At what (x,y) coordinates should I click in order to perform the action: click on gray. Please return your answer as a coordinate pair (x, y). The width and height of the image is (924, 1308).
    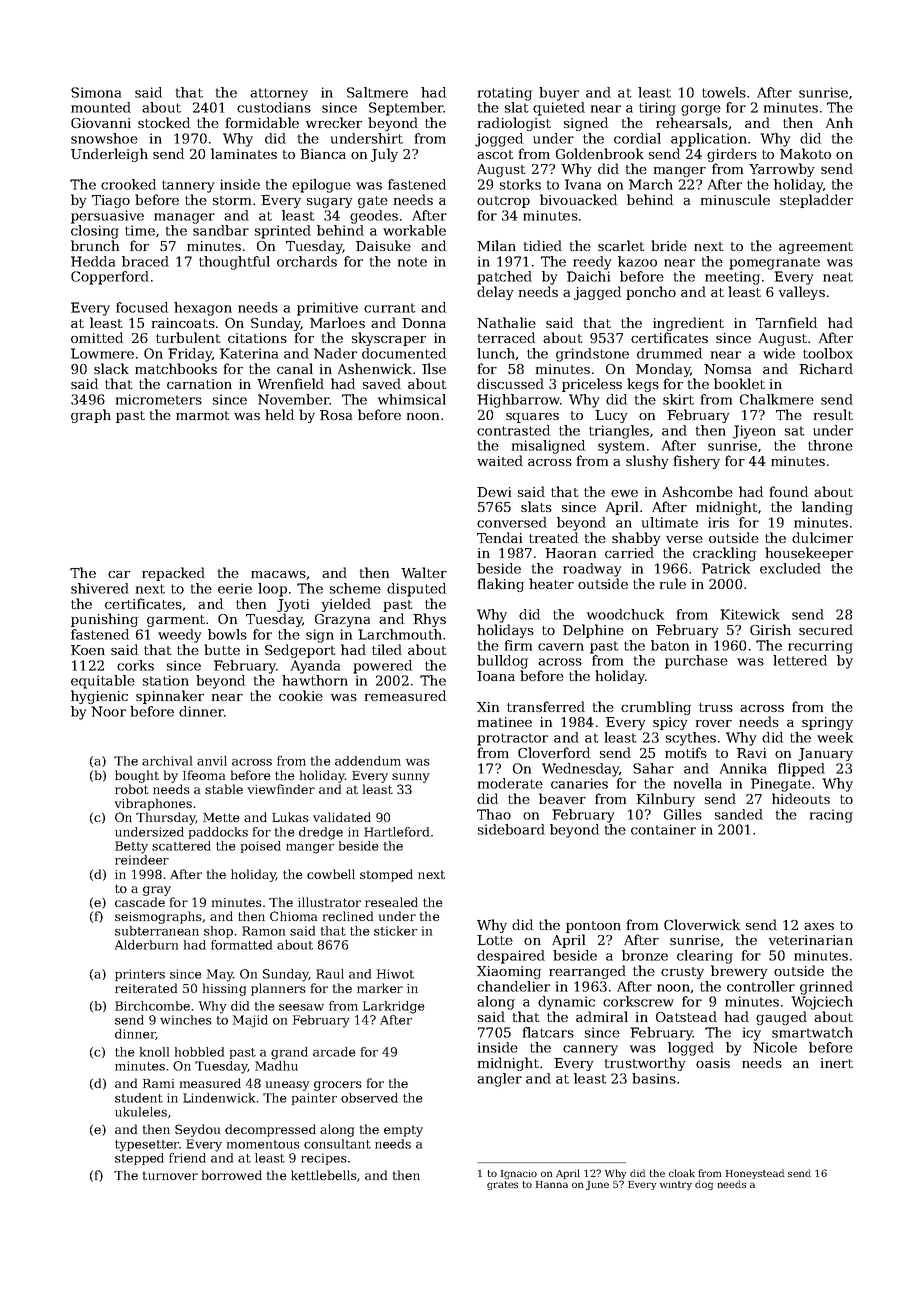
    Looking at the image, I should click on (157, 891).
